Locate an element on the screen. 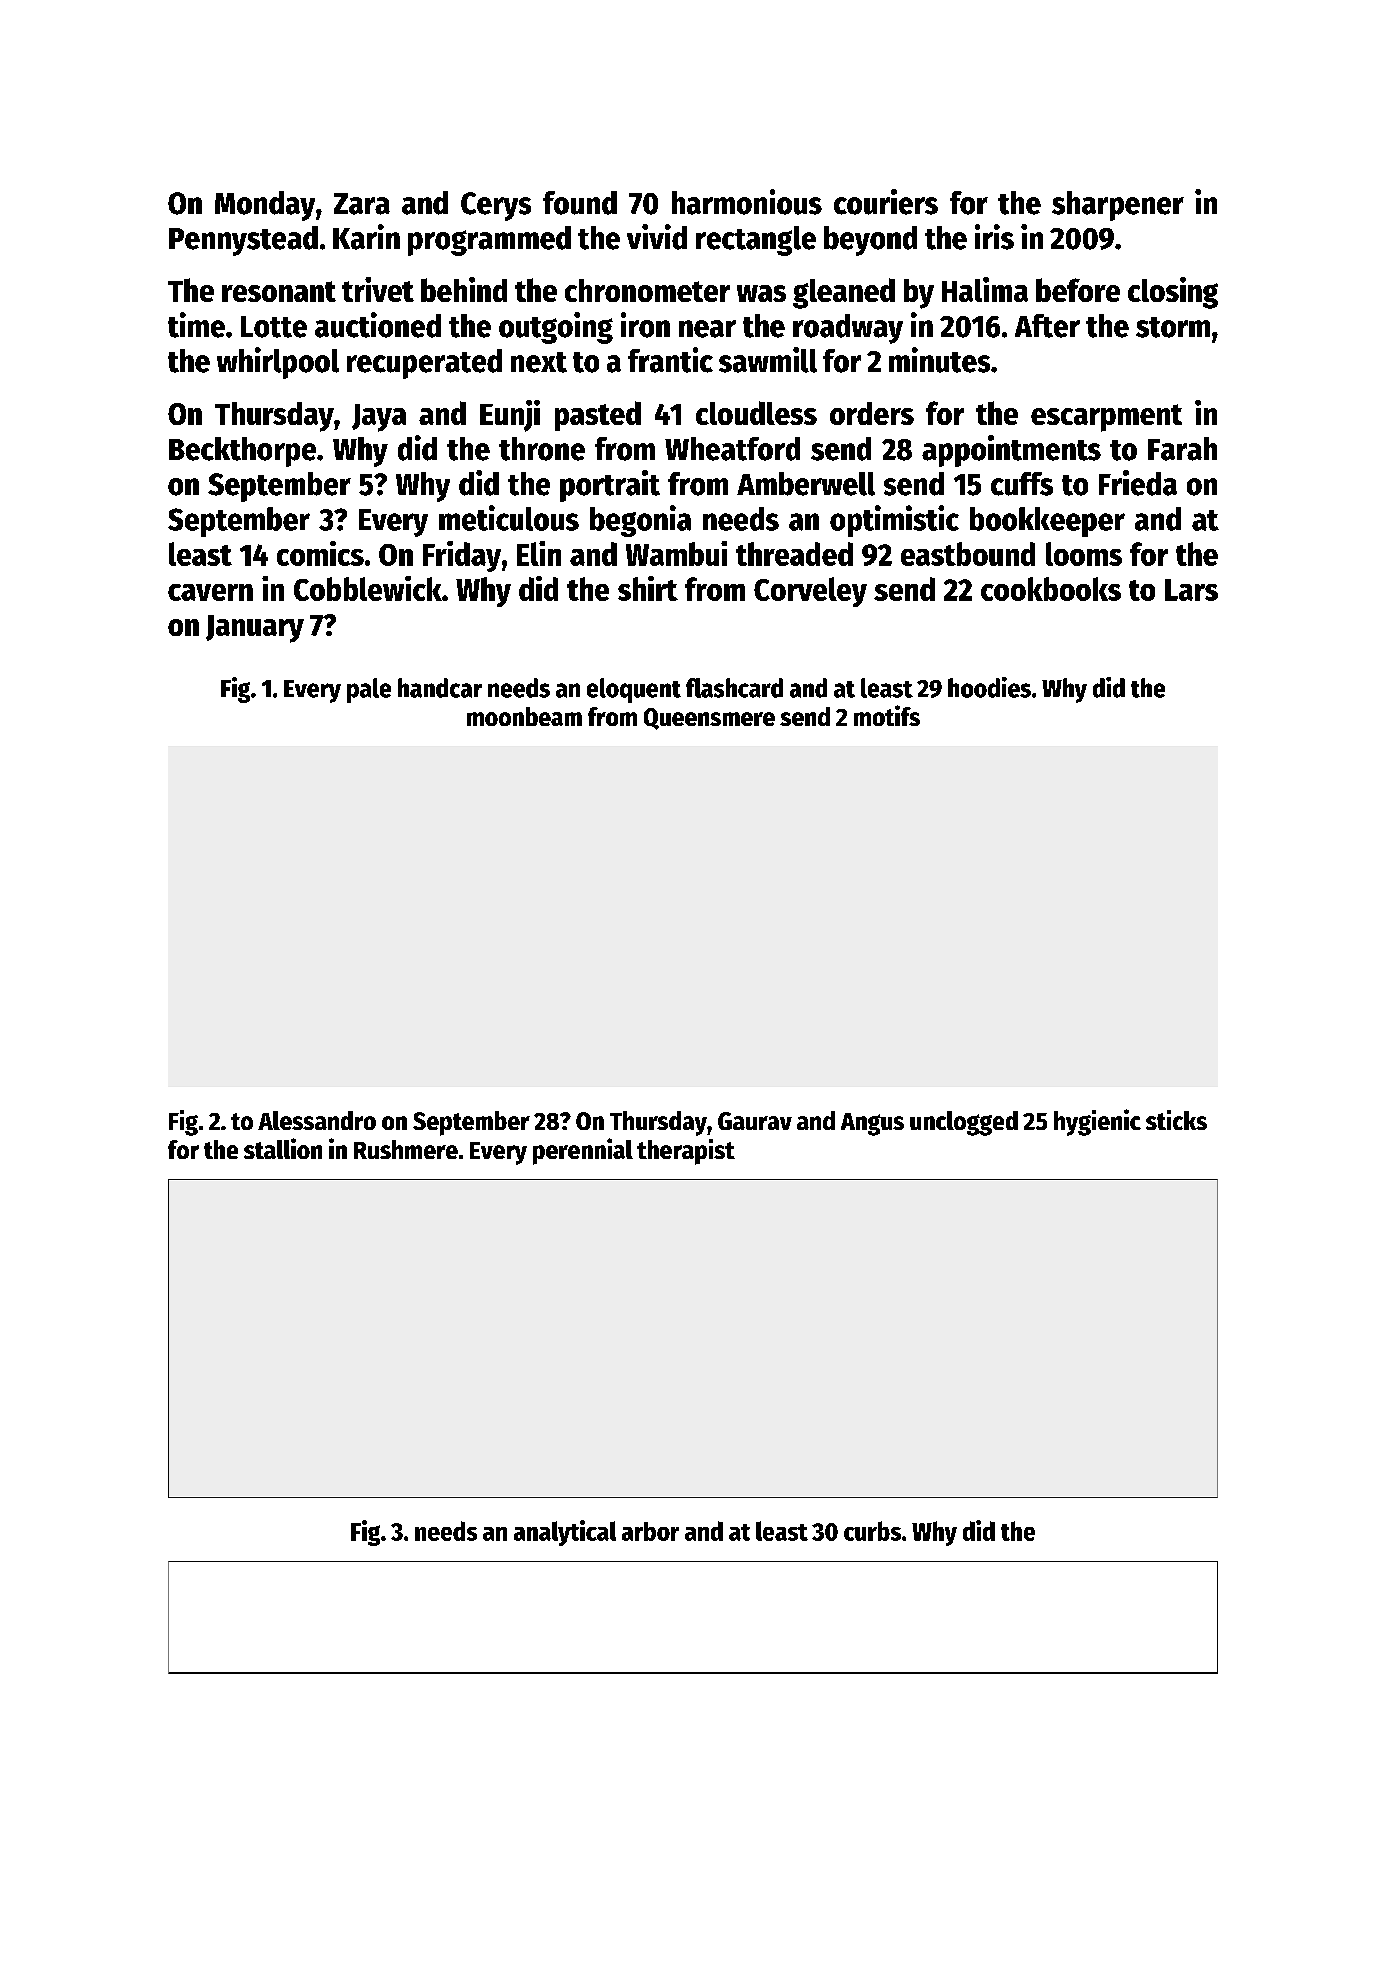 This screenshot has width=1386, height=1969. analytical is located at coordinates (565, 1533).
